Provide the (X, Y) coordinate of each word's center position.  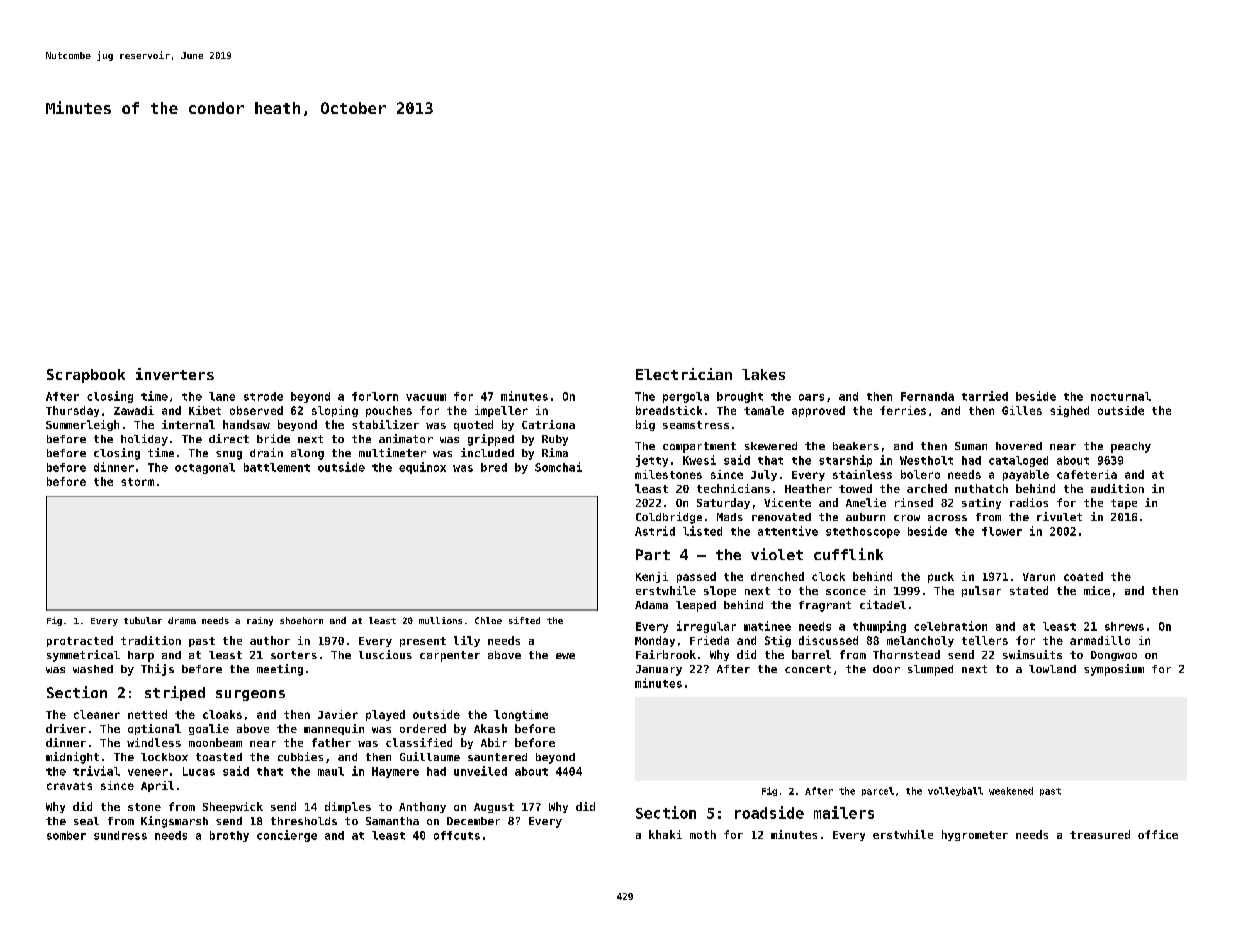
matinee (767, 626)
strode (263, 396)
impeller (501, 411)
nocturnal (1121, 396)
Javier (338, 714)
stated (1029, 590)
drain (266, 452)
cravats (69, 786)
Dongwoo (1114, 656)
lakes (763, 374)
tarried (985, 396)
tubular (143, 620)
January (659, 670)
